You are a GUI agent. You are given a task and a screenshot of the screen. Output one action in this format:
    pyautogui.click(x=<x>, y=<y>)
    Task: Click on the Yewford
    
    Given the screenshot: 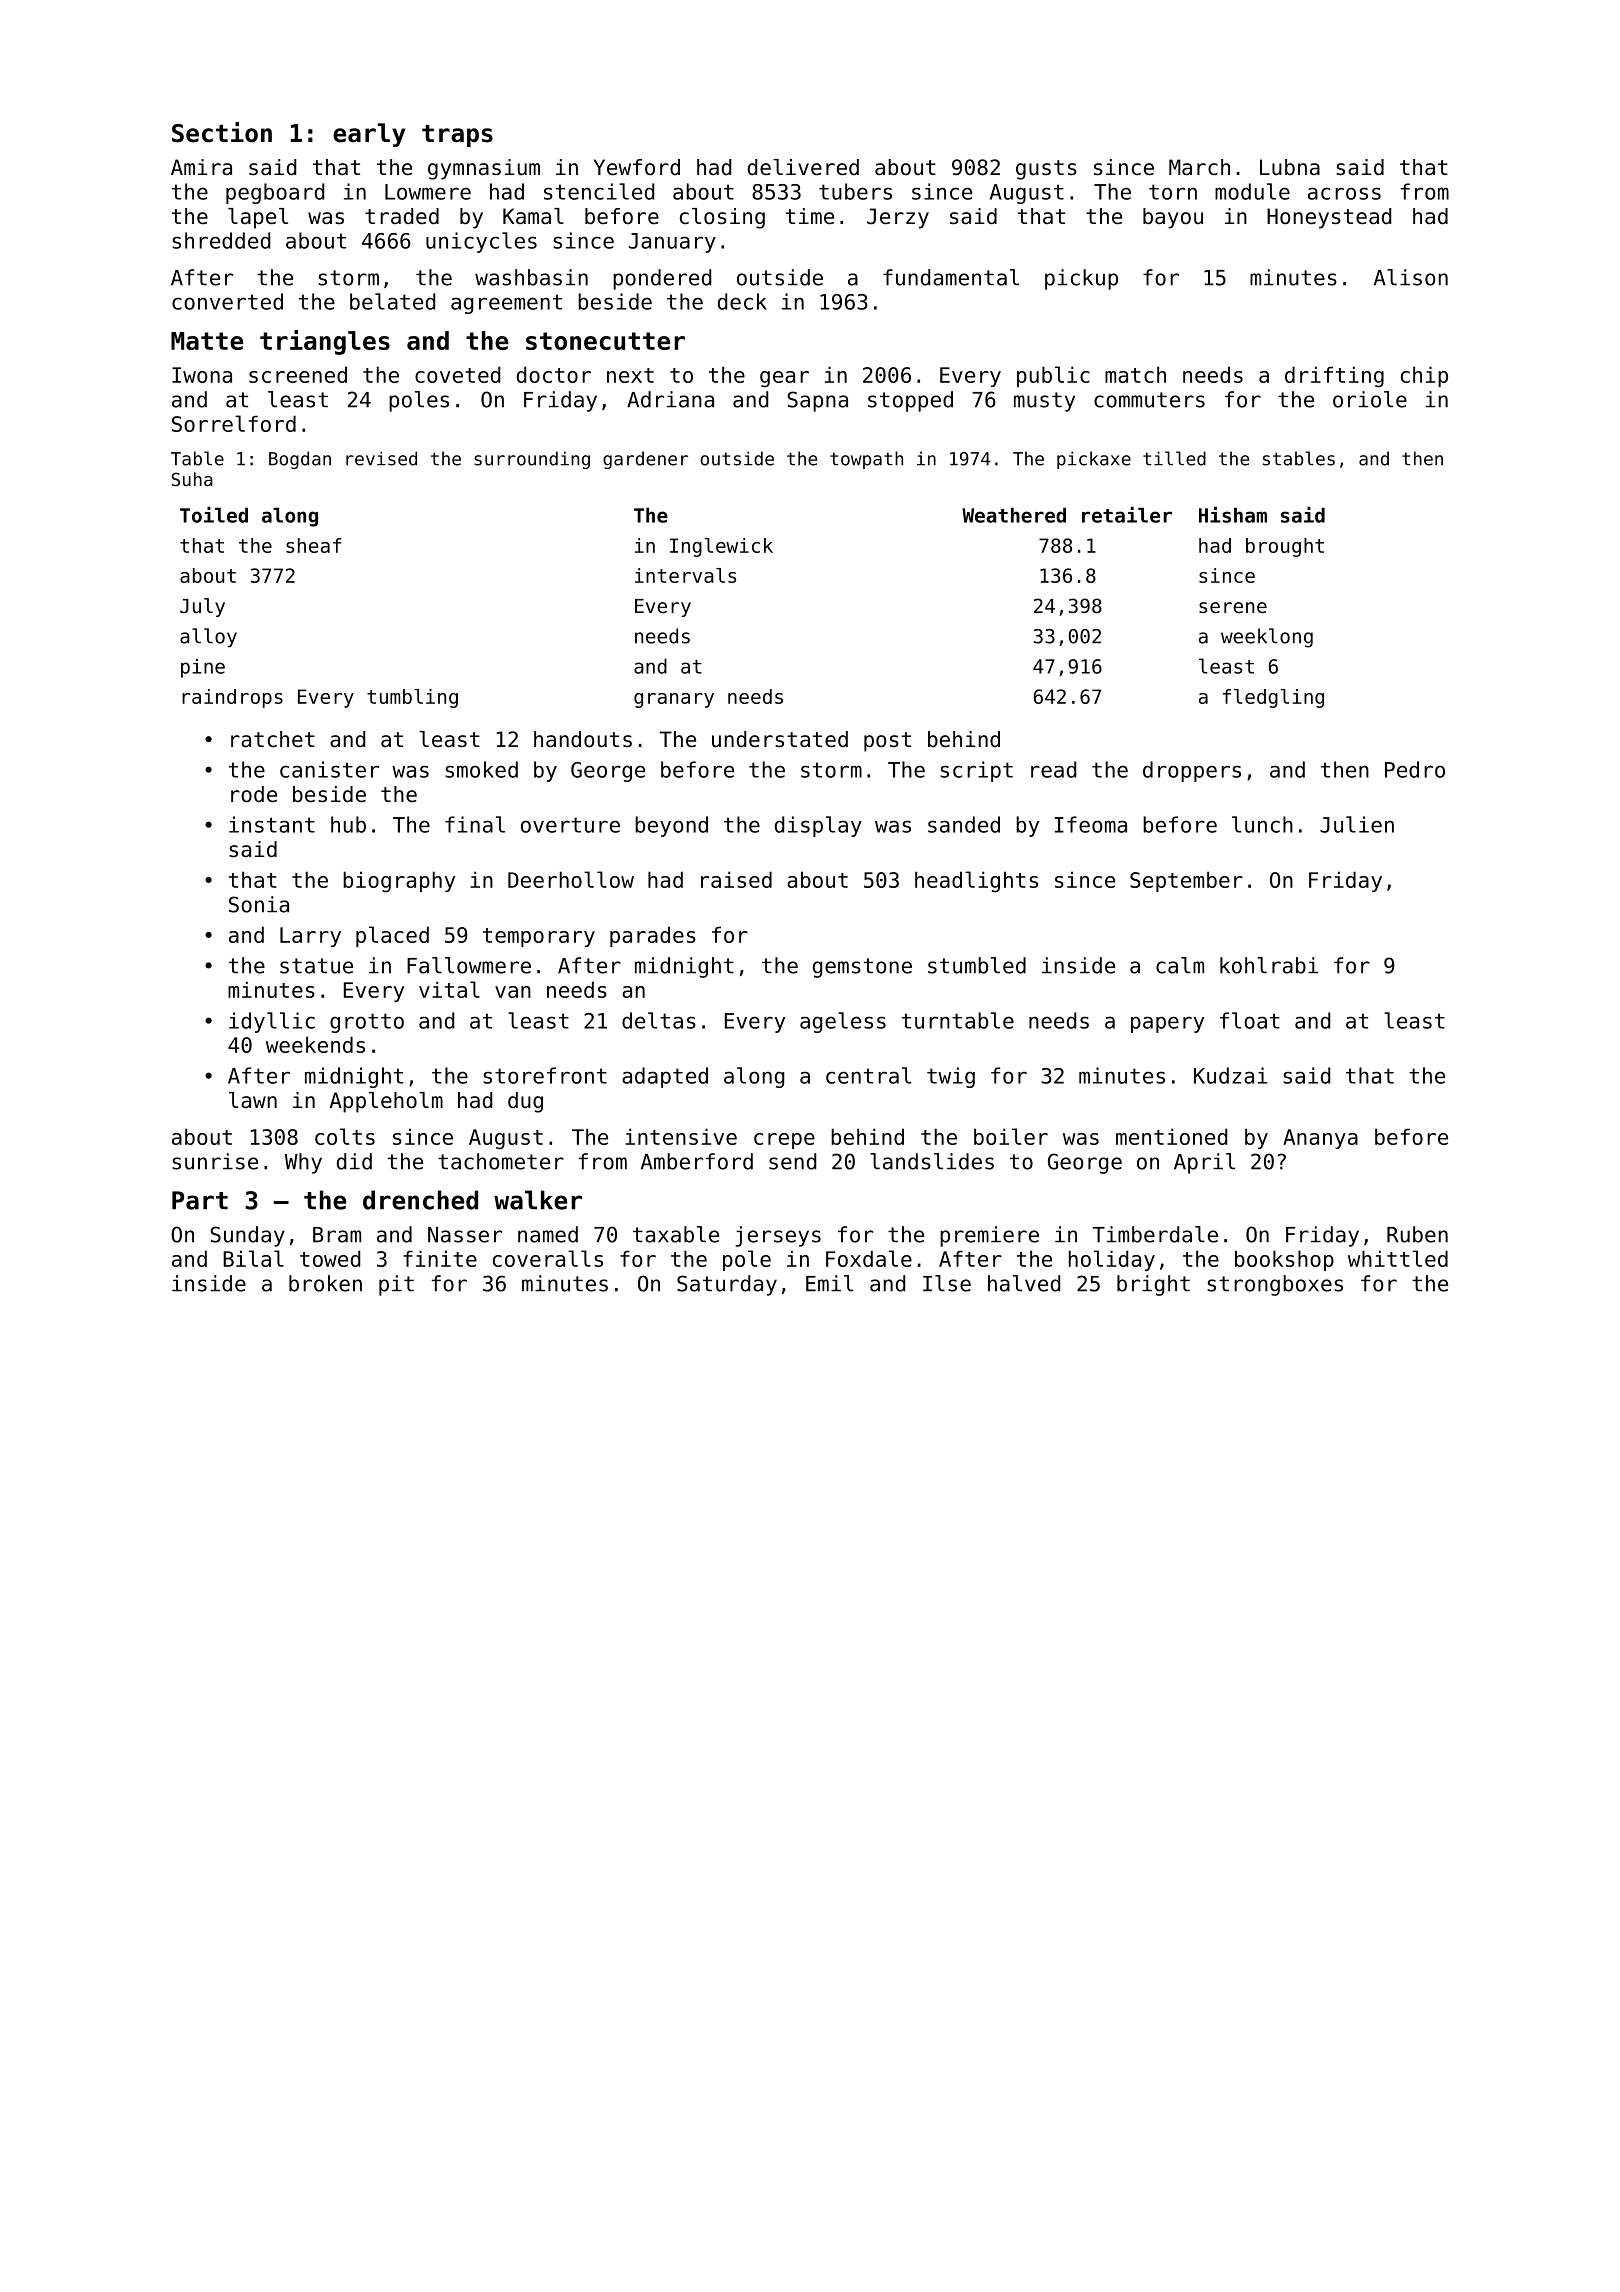 What is the action you would take?
    pyautogui.click(x=637, y=167)
